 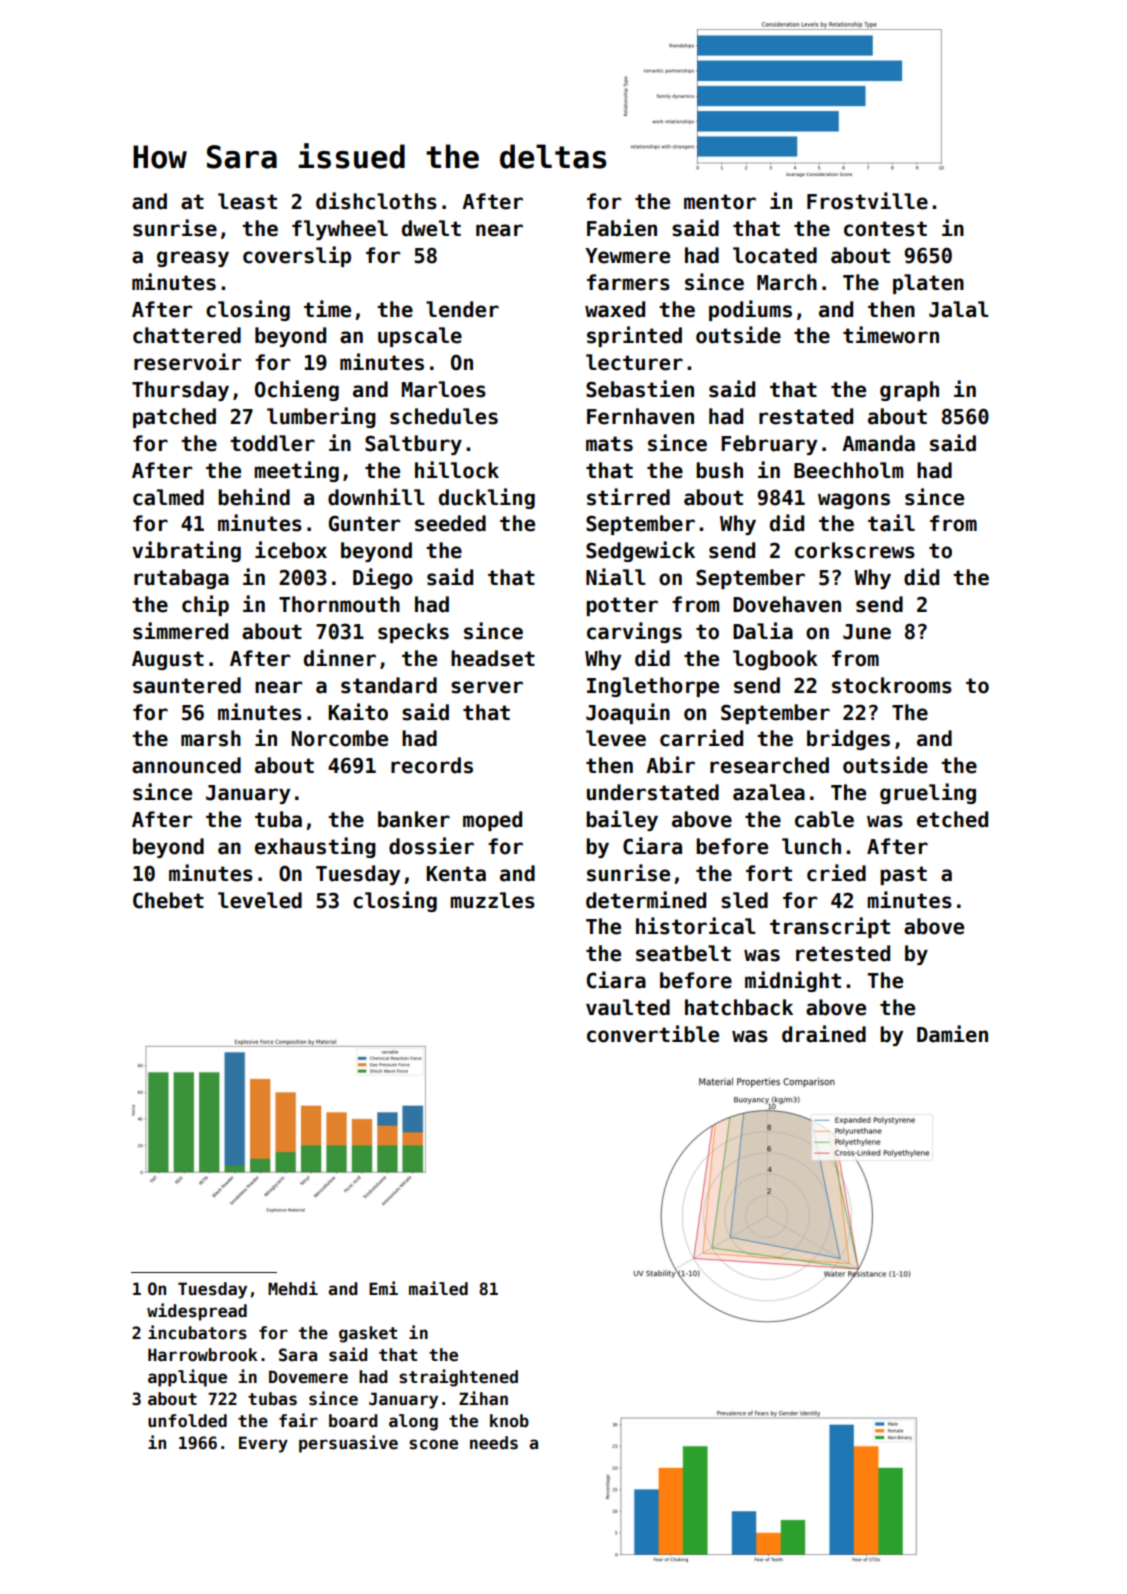 I want to click on Chebet, so click(x=168, y=900).
